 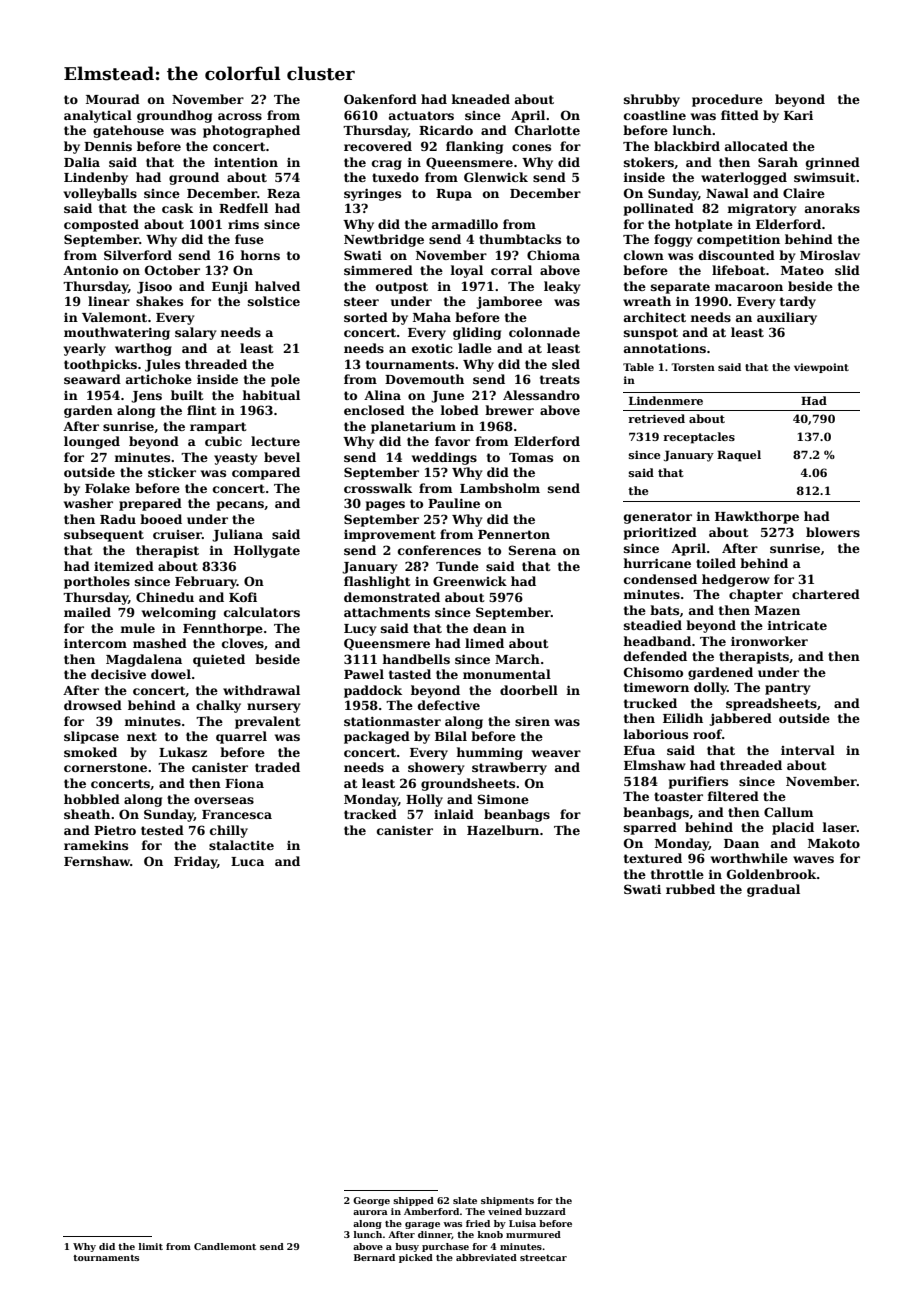 What do you see at coordinates (374, 1257) in the image?
I see `Bernard` at bounding box center [374, 1257].
